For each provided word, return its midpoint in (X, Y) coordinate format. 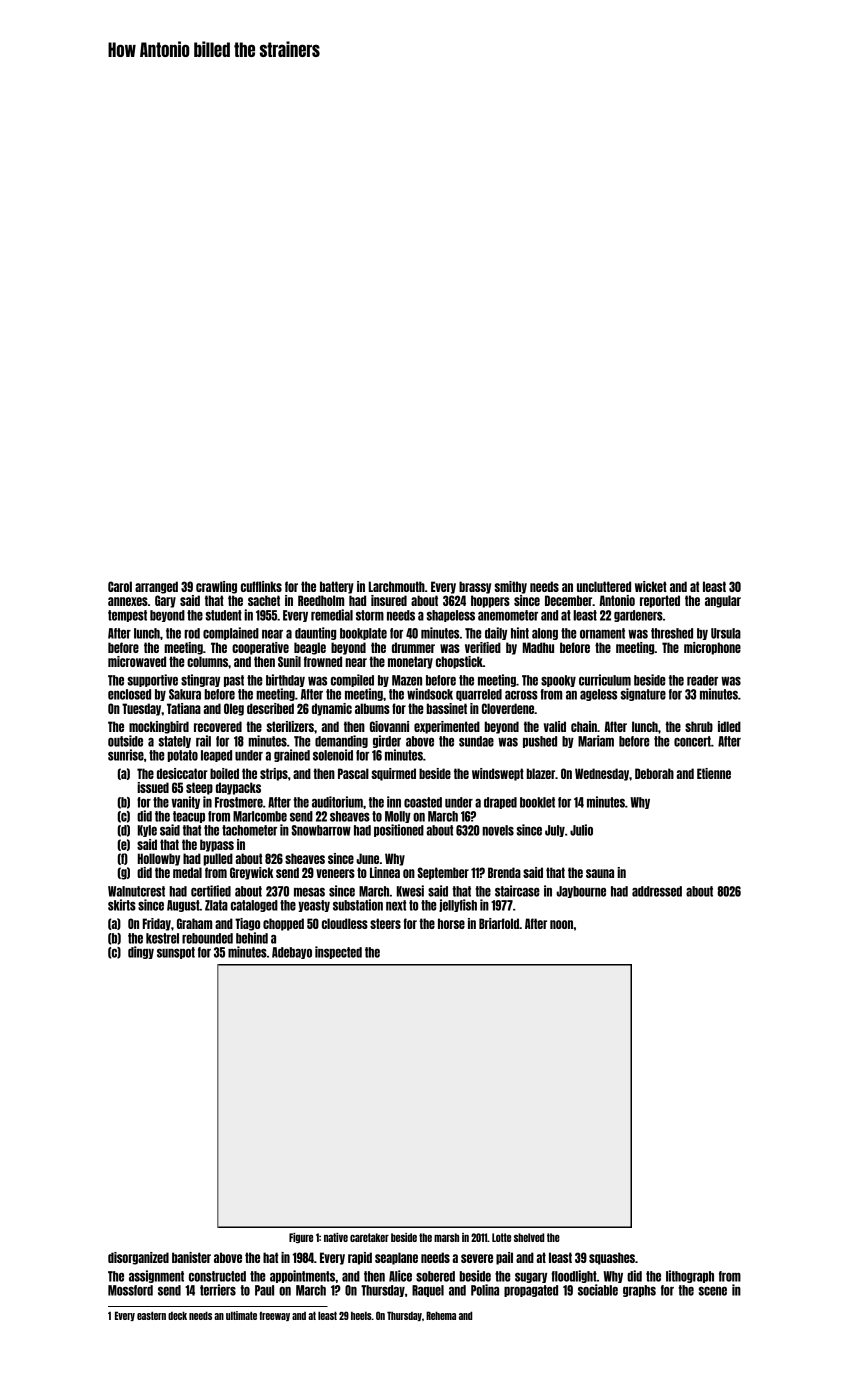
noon (562, 924)
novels (498, 830)
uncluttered (604, 586)
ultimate (241, 1315)
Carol (120, 586)
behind (252, 938)
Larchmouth (397, 586)
